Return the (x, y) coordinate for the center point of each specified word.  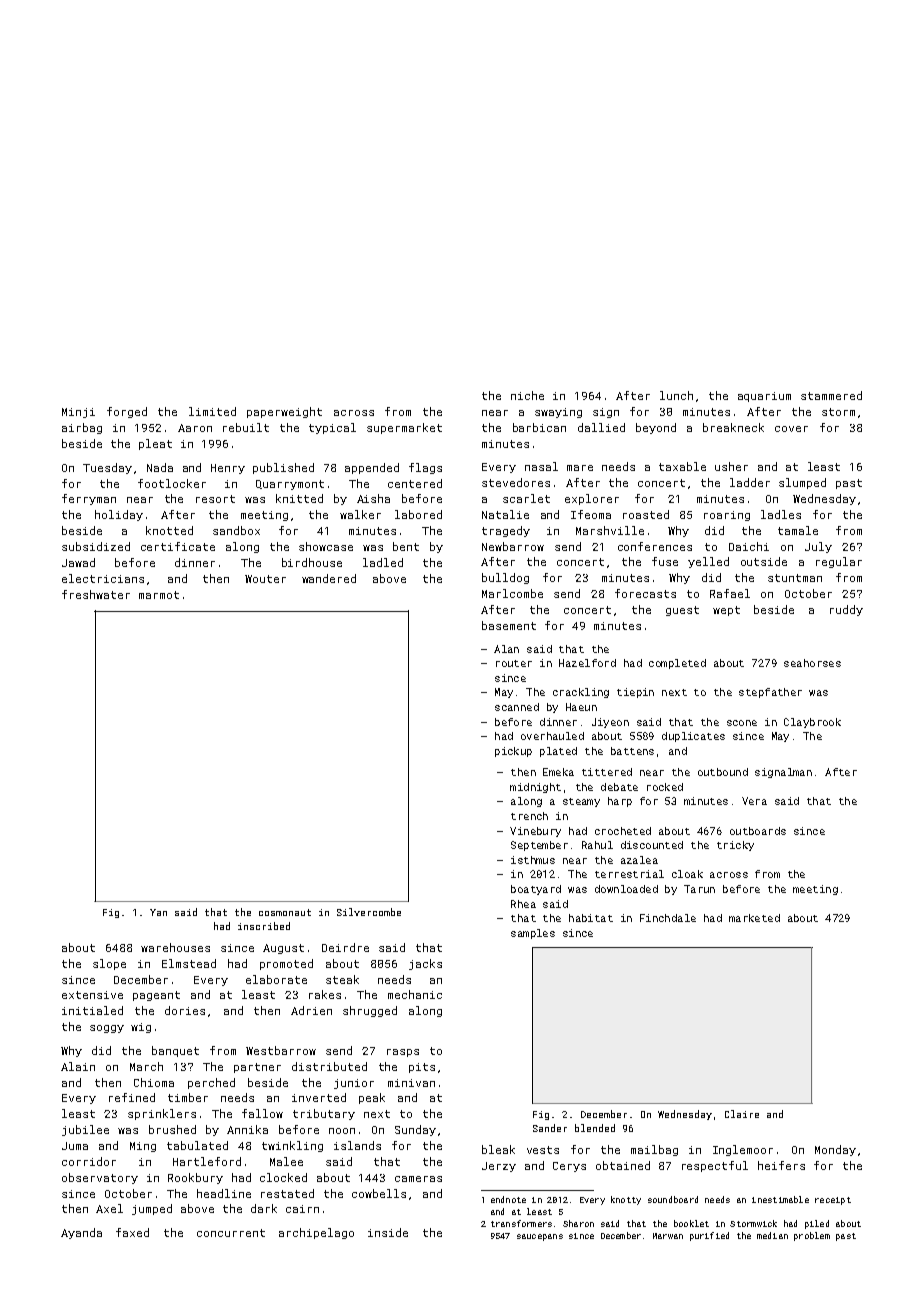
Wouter (265, 579)
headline (224, 1193)
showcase (326, 546)
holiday (119, 515)
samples (533, 934)
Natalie (505, 514)
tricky (735, 846)
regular (839, 562)
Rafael (730, 593)
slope (109, 964)
